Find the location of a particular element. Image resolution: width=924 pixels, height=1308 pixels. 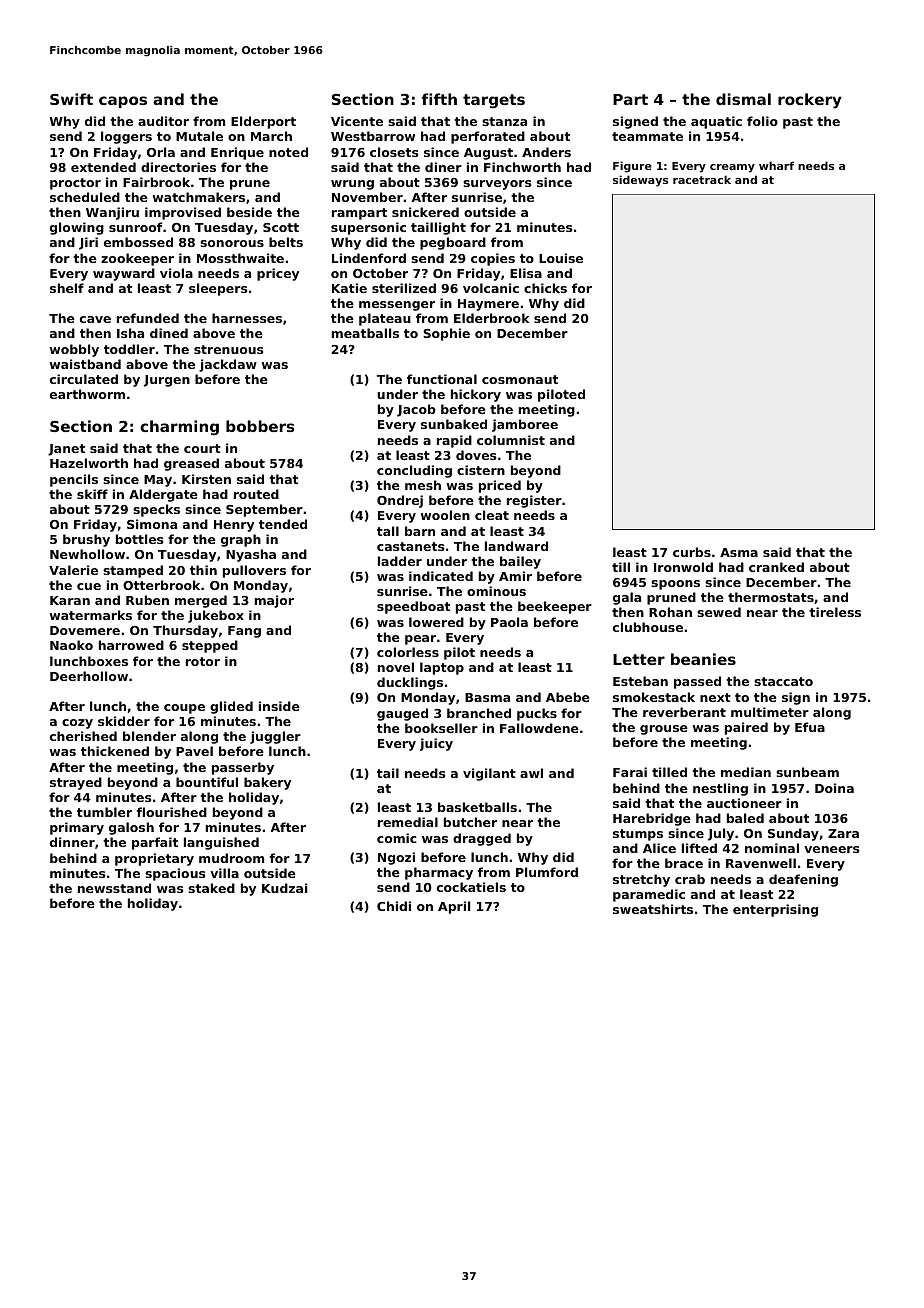

loggers is located at coordinates (126, 137).
